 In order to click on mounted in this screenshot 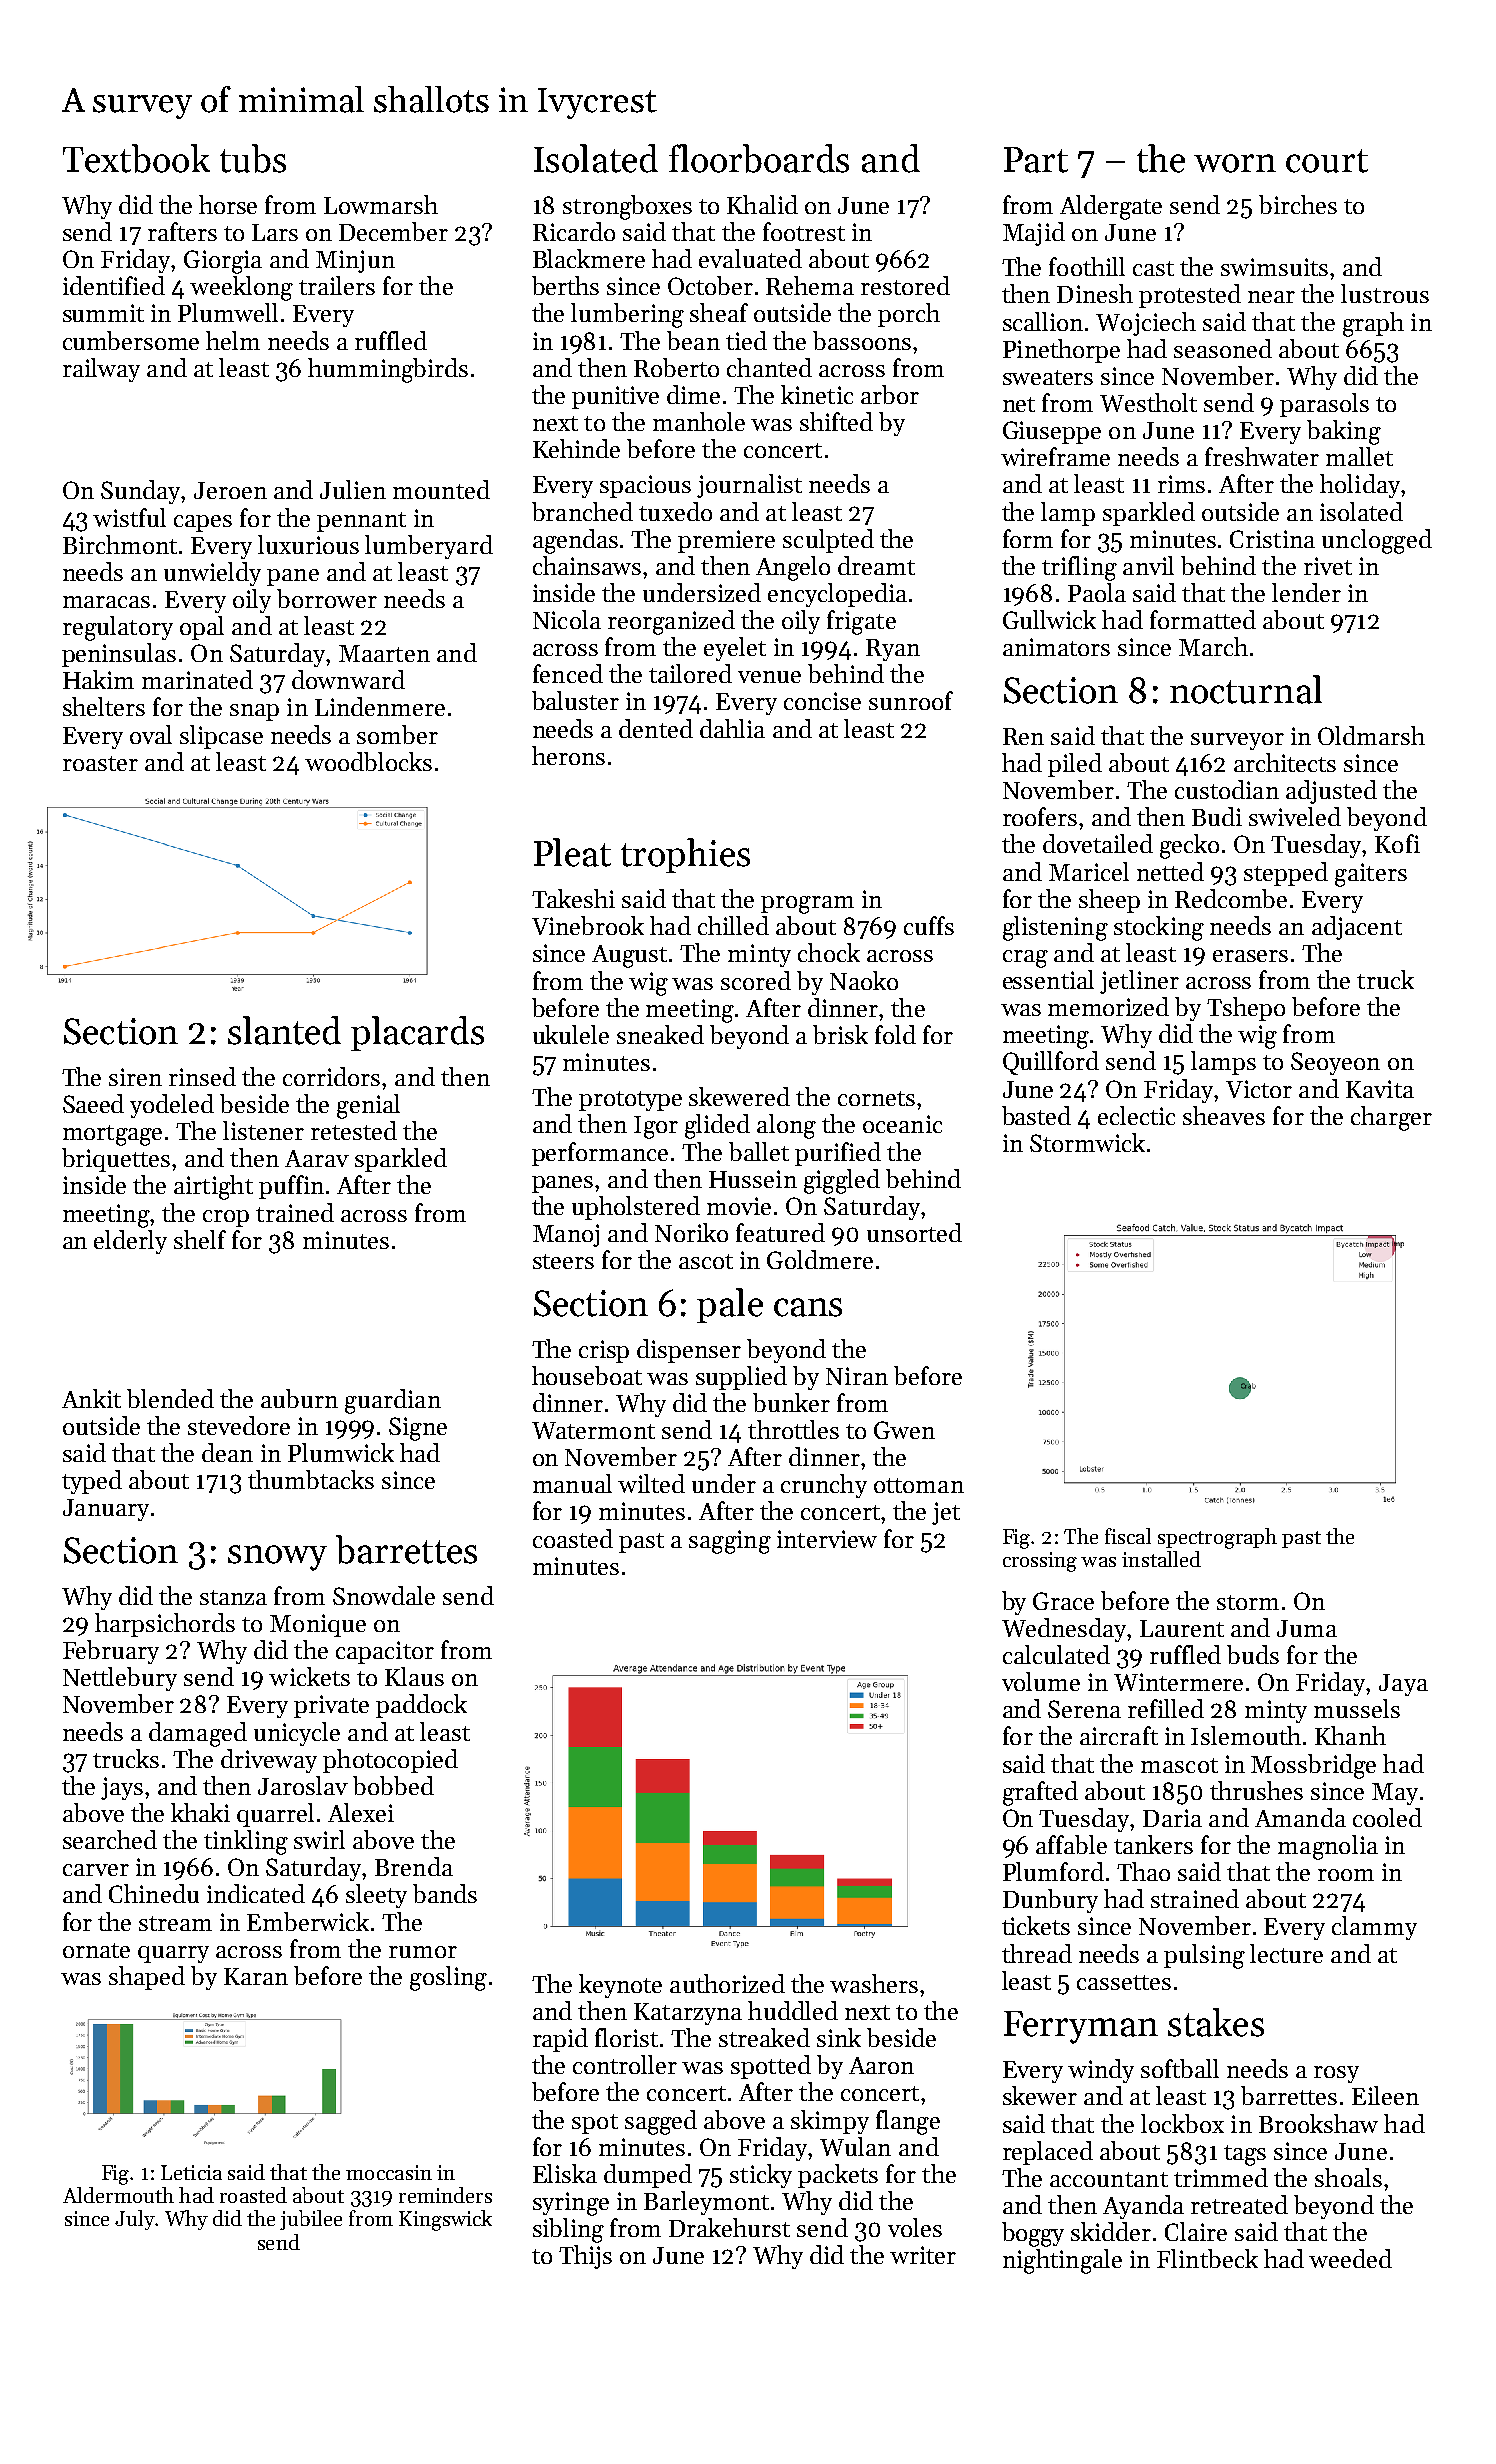, I will do `click(441, 489)`.
